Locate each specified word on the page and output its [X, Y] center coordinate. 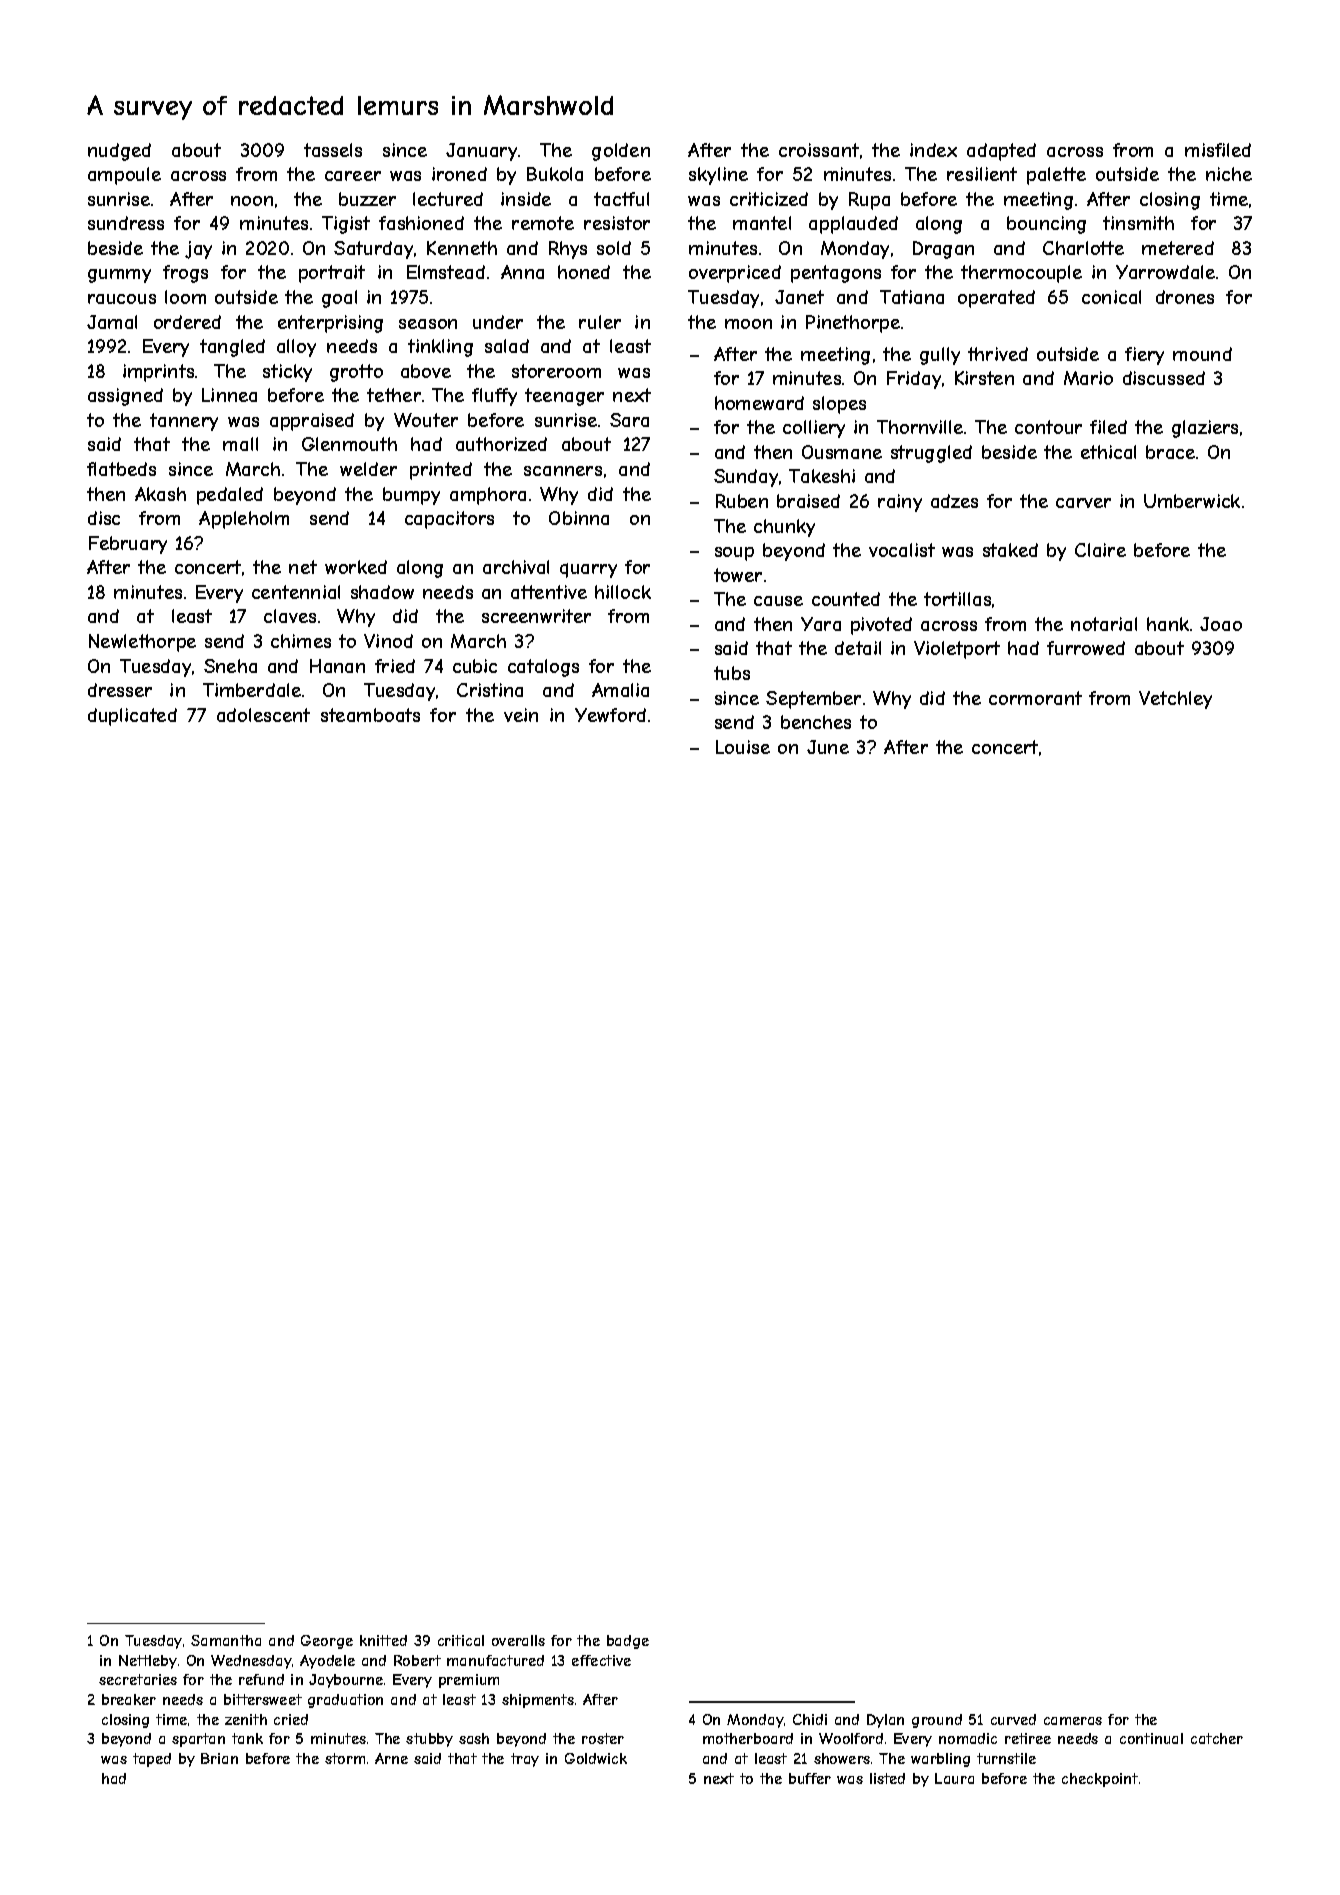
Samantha [226, 1640]
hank [1168, 624]
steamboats [370, 715]
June [828, 747]
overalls [518, 1640]
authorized [501, 444]
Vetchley [1175, 700]
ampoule [124, 176]
